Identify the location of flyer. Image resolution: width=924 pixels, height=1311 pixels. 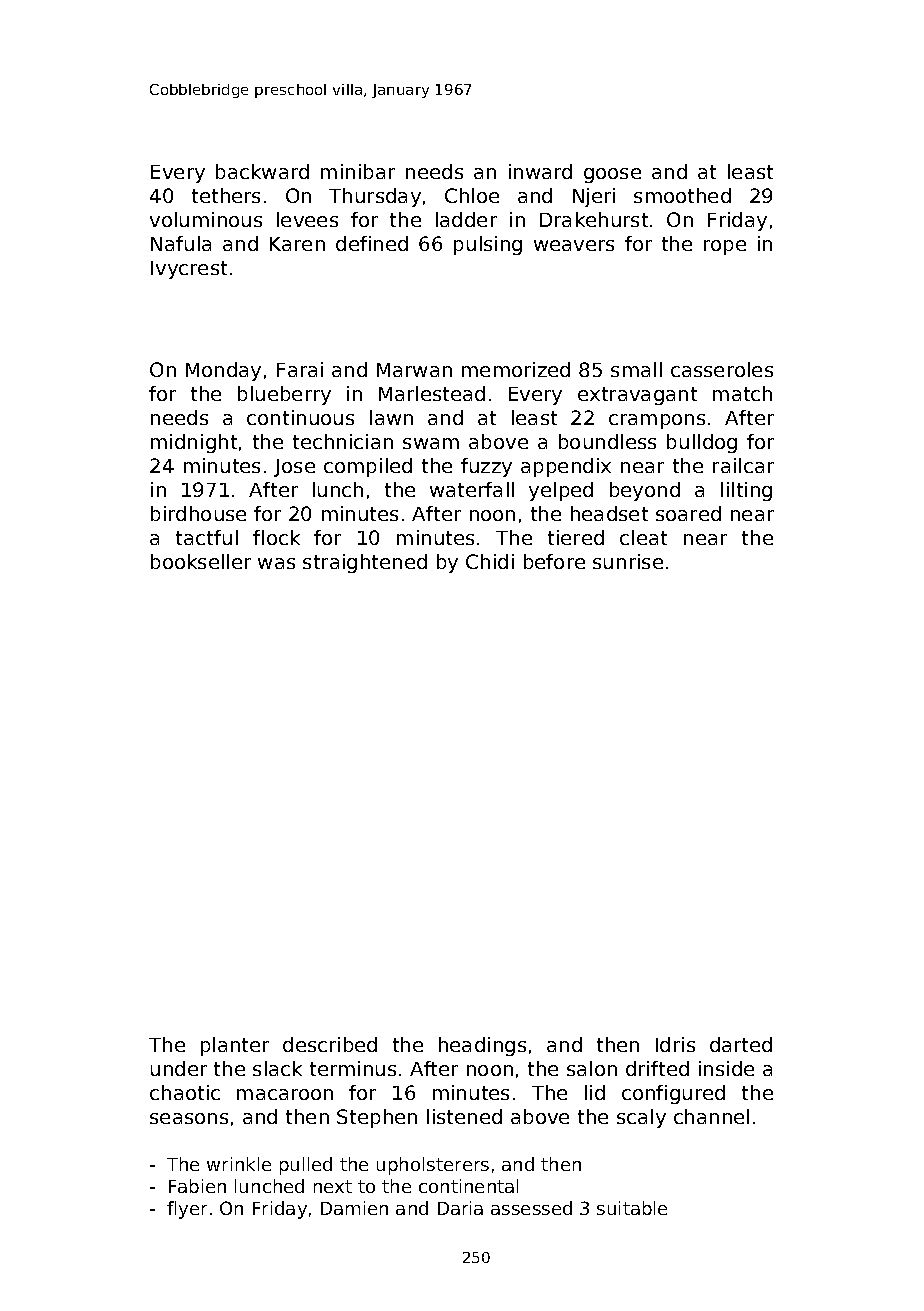
(187, 1210).
